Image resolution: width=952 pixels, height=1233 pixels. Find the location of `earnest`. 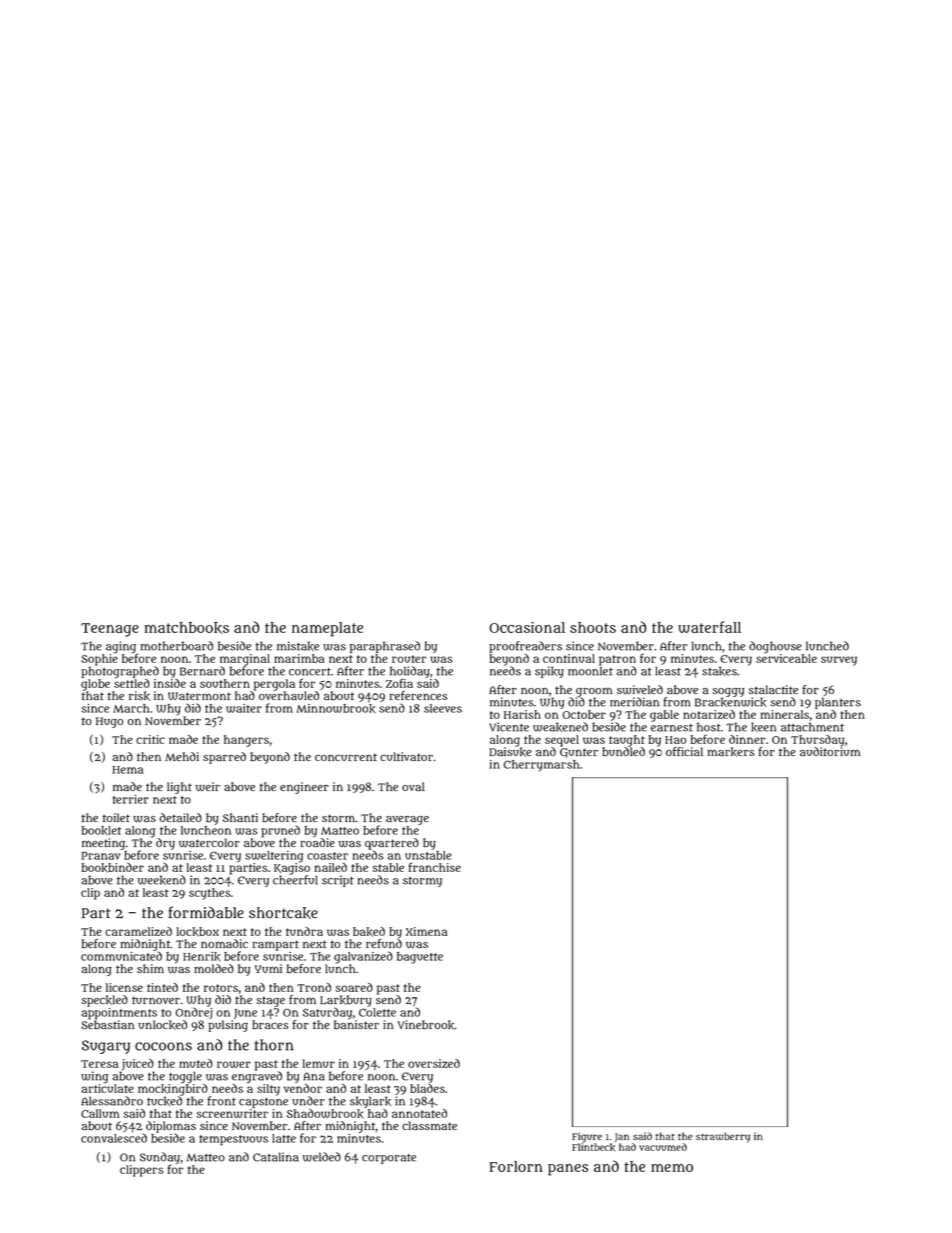

earnest is located at coordinates (672, 728).
